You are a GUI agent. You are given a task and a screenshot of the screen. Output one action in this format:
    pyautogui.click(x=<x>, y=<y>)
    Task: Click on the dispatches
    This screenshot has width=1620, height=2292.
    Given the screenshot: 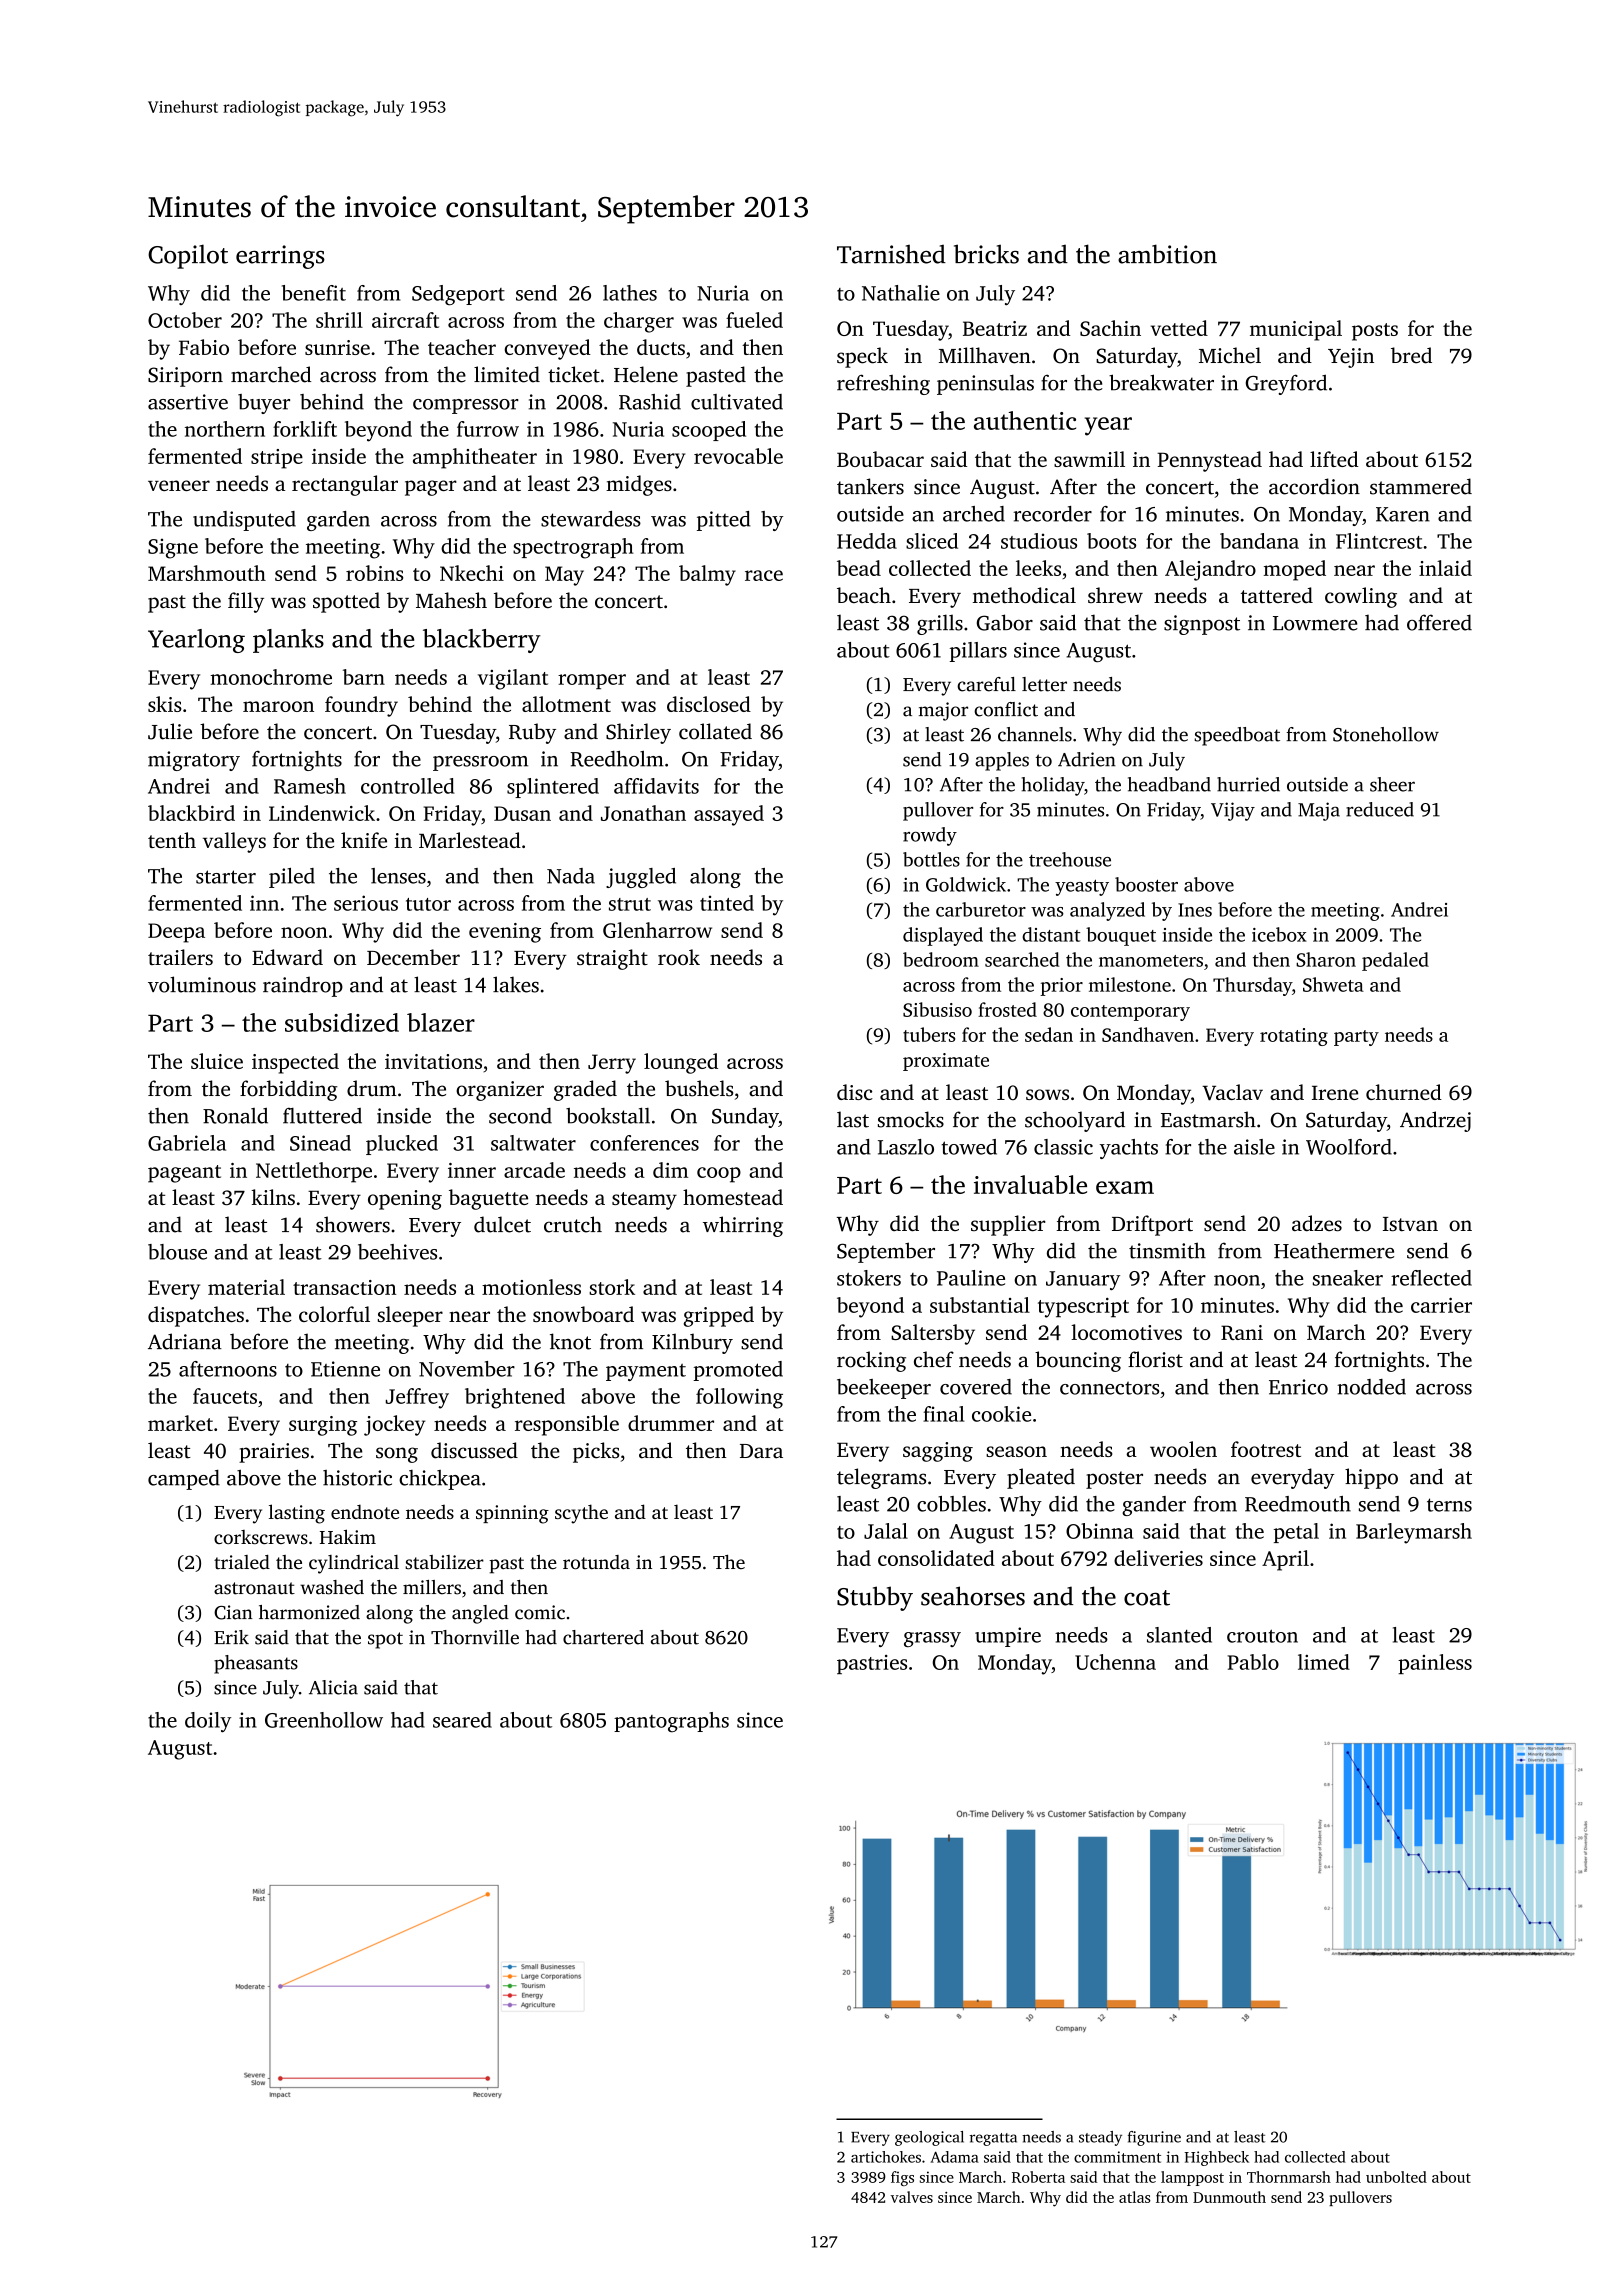 What is the action you would take?
    pyautogui.click(x=196, y=1316)
